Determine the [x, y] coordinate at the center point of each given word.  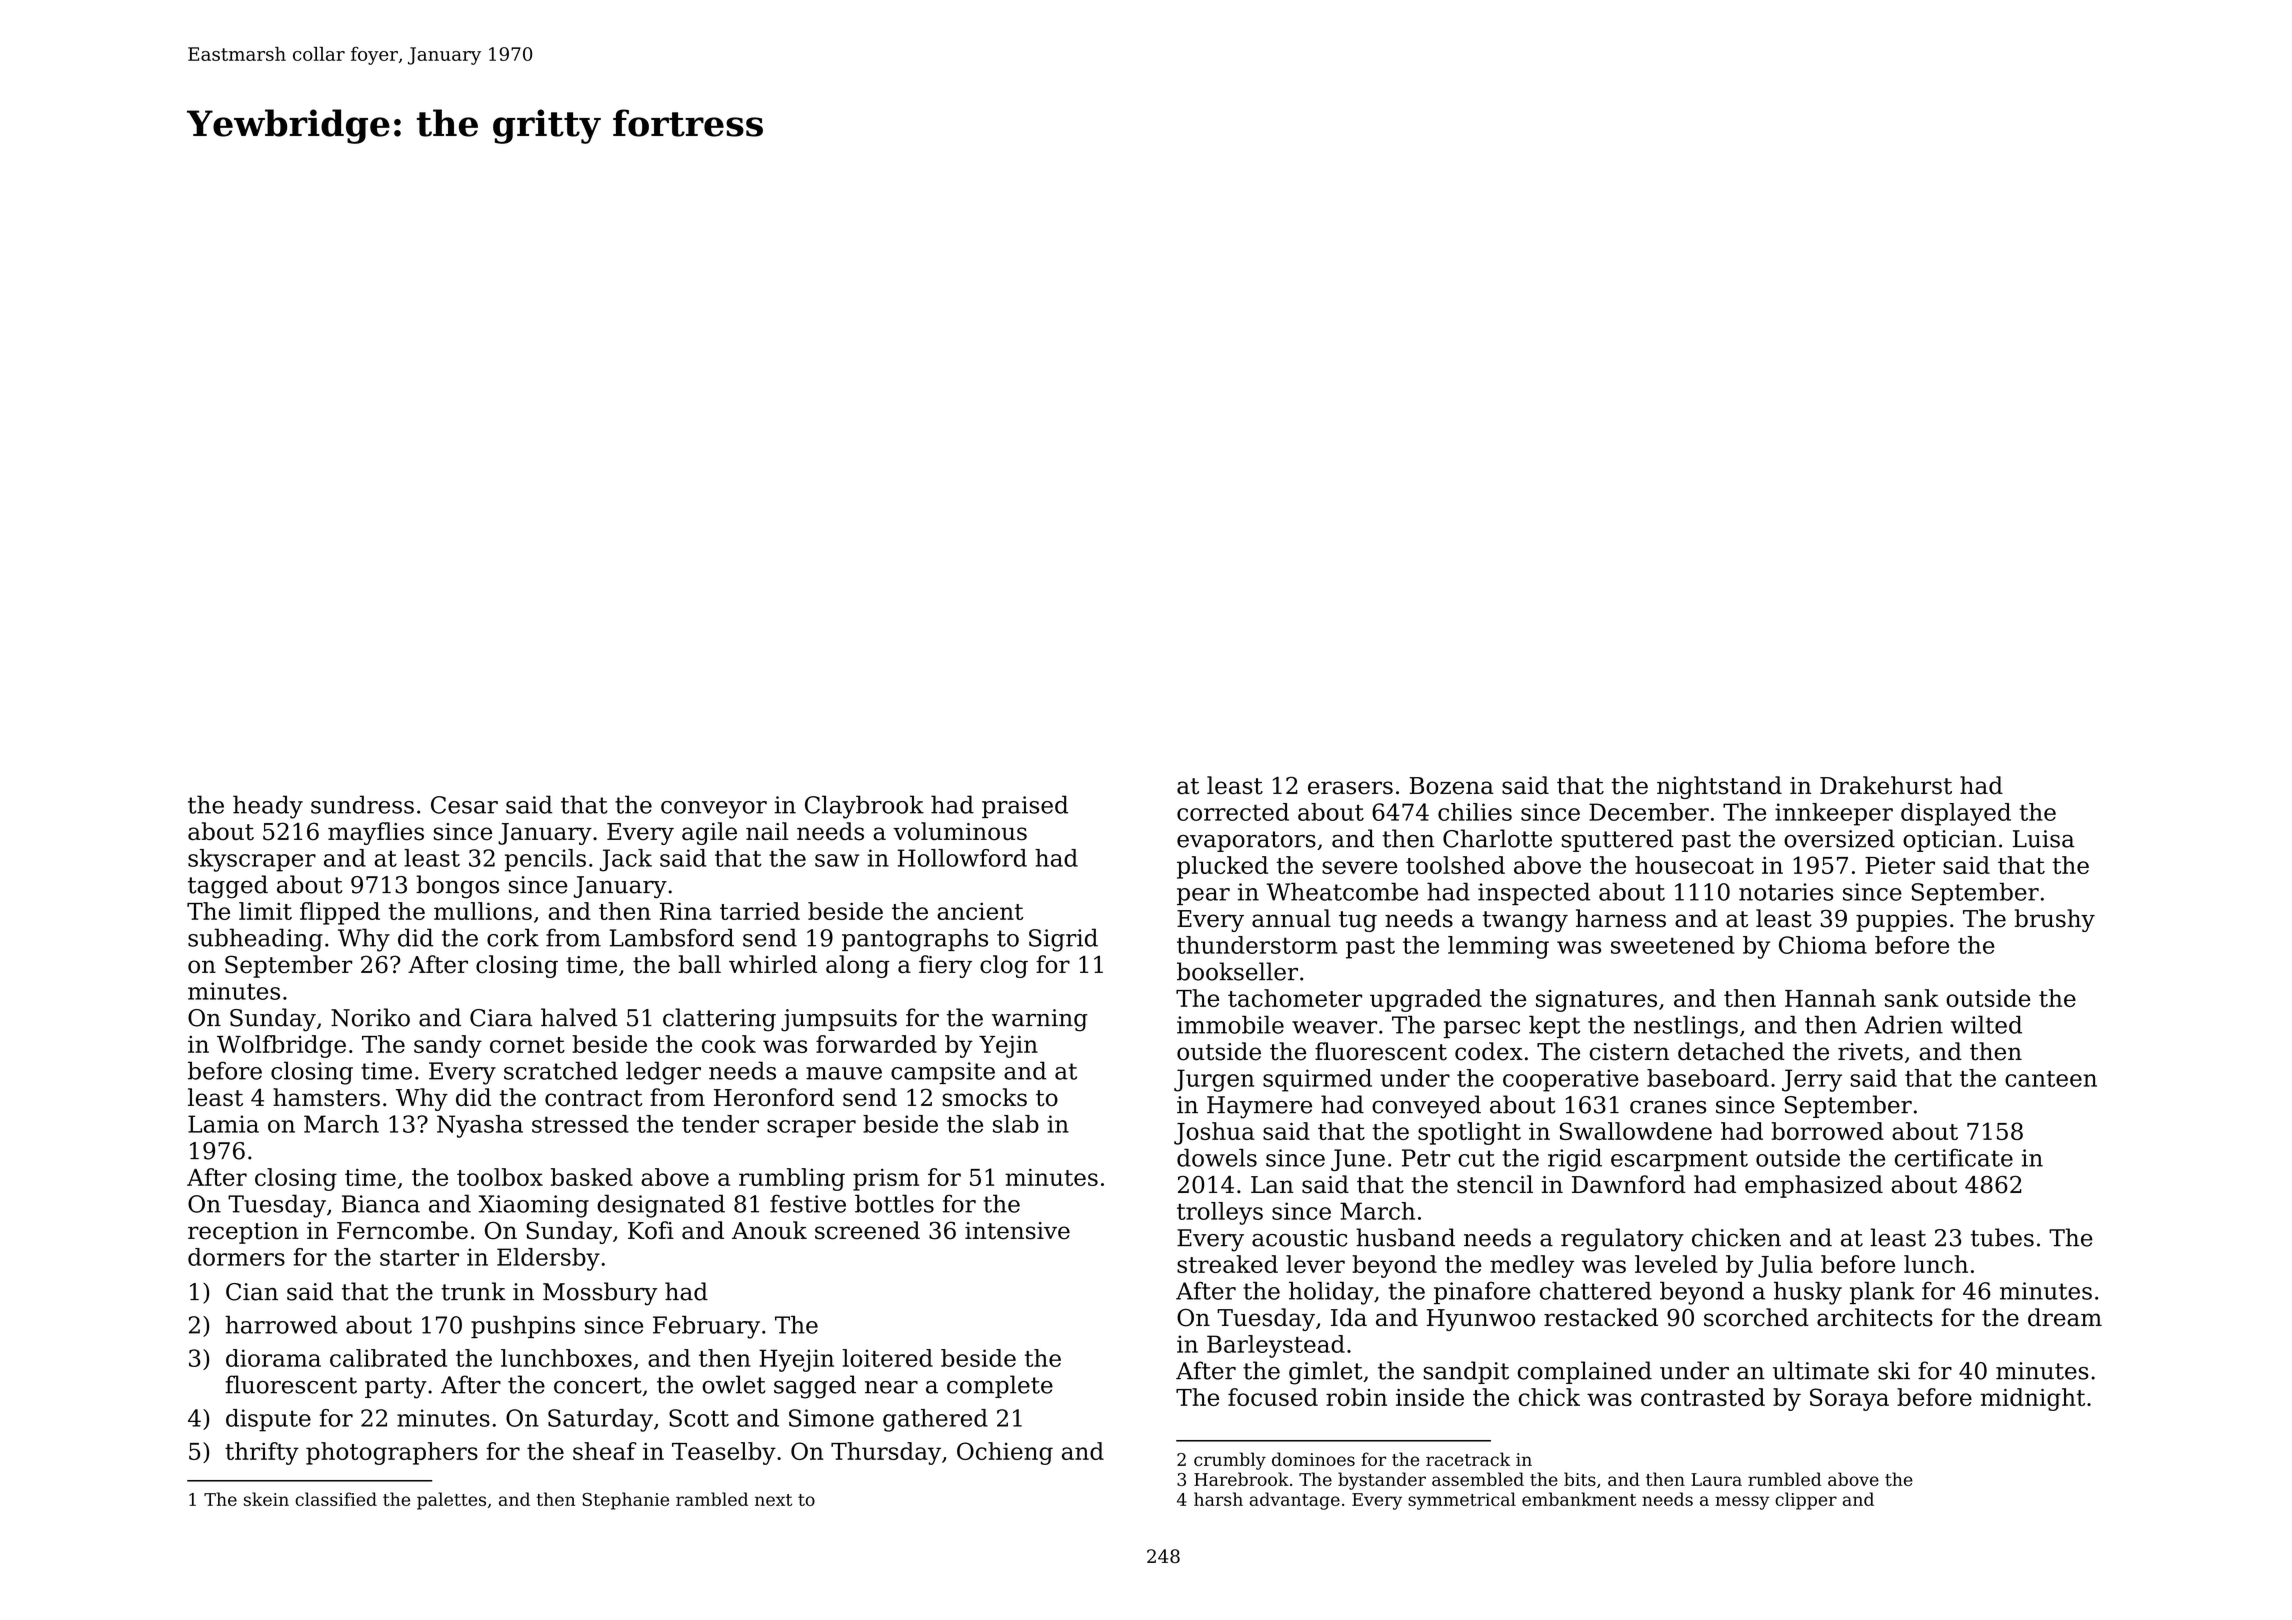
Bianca [381, 1204]
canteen [2051, 1079]
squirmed [1317, 1080]
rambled [712, 1499]
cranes [1668, 1107]
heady [268, 807]
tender [720, 1124]
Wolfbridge [281, 1046]
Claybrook [864, 807]
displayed [1956, 814]
